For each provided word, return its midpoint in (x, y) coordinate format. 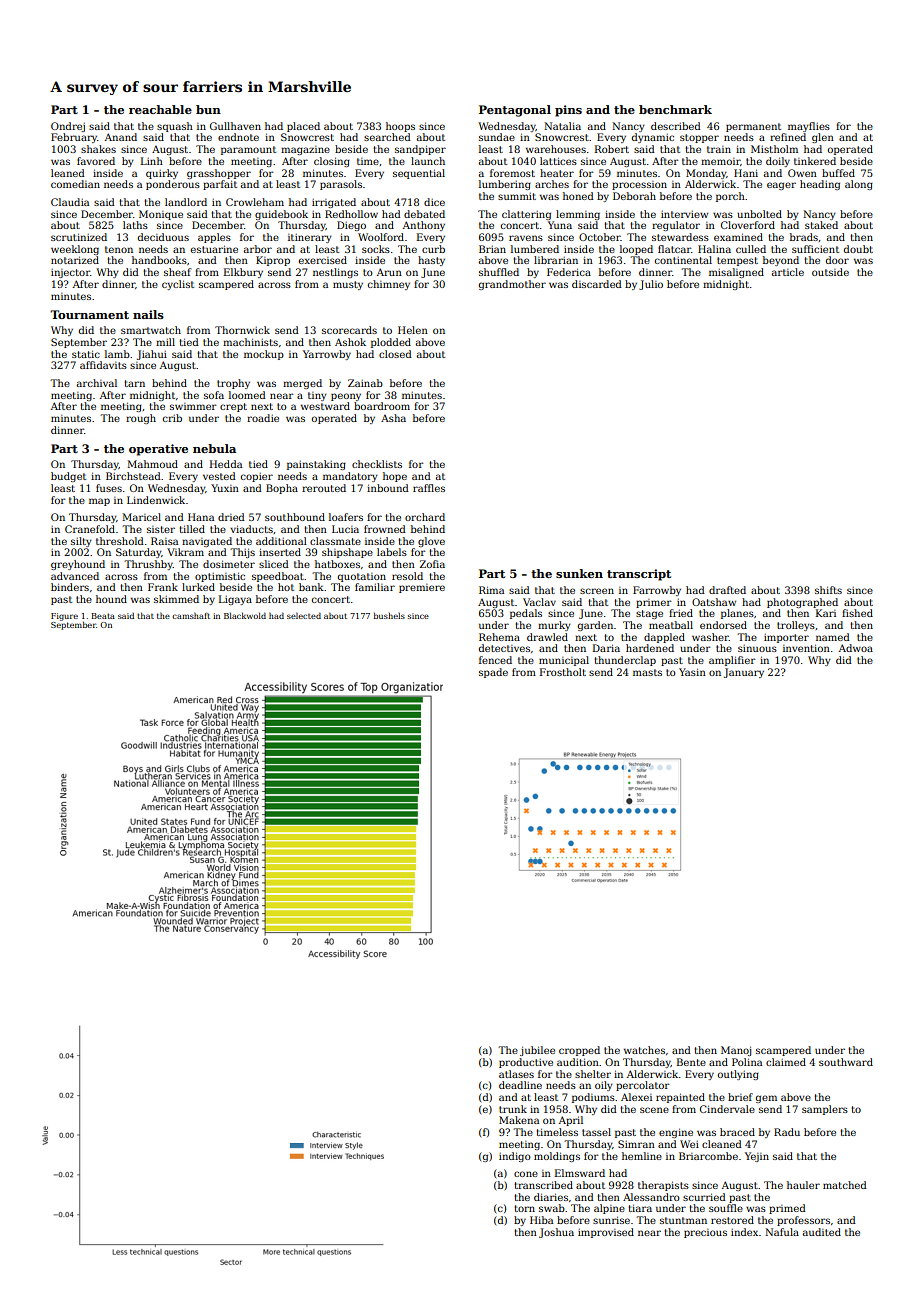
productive (526, 1063)
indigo (515, 1157)
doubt (858, 249)
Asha (393, 418)
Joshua (556, 1233)
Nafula (782, 1232)
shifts (828, 590)
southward (846, 1062)
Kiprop (273, 261)
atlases (516, 1074)
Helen (413, 330)
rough (141, 419)
